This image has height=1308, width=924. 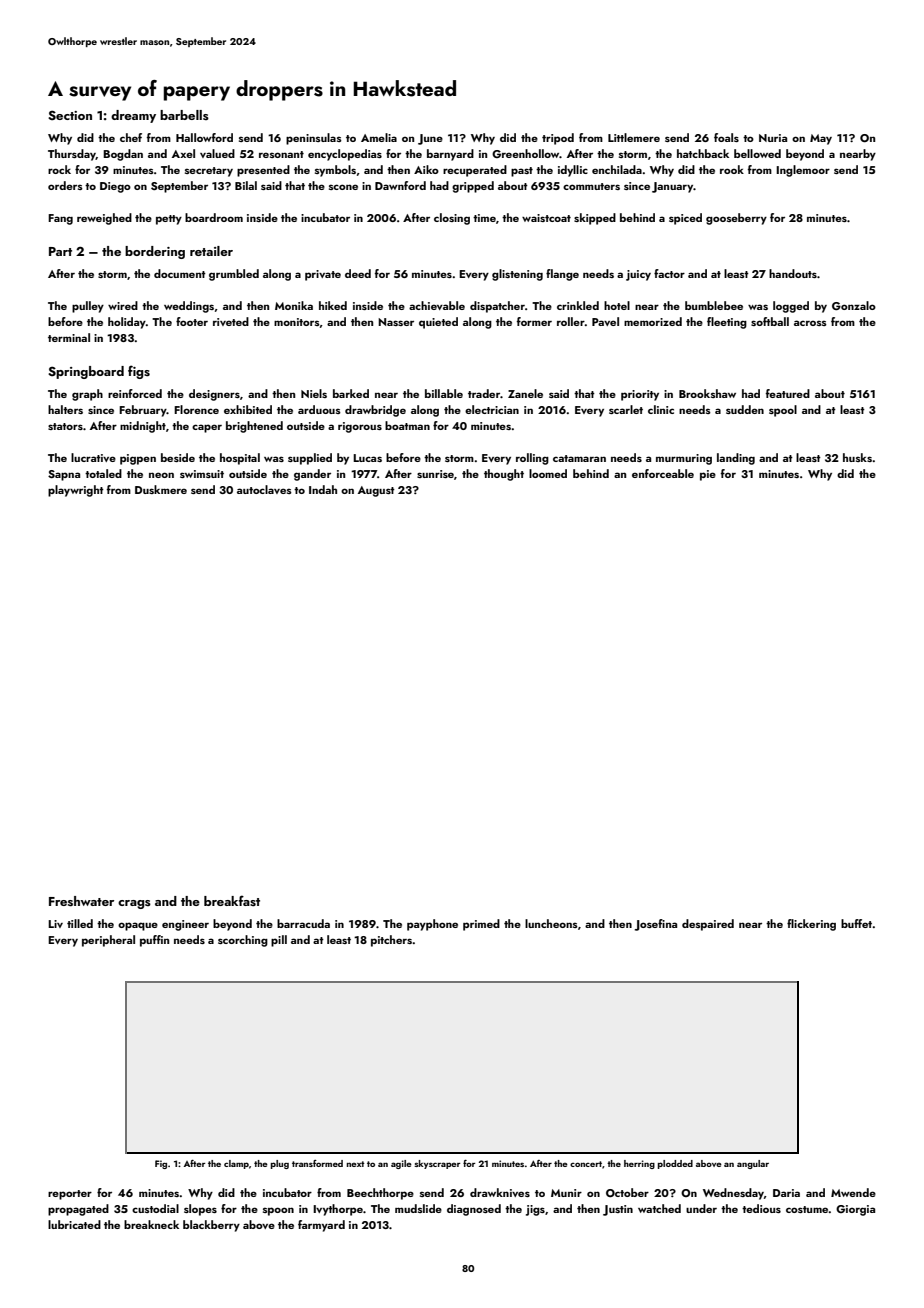 What do you see at coordinates (821, 139) in the image?
I see `May` at bounding box center [821, 139].
